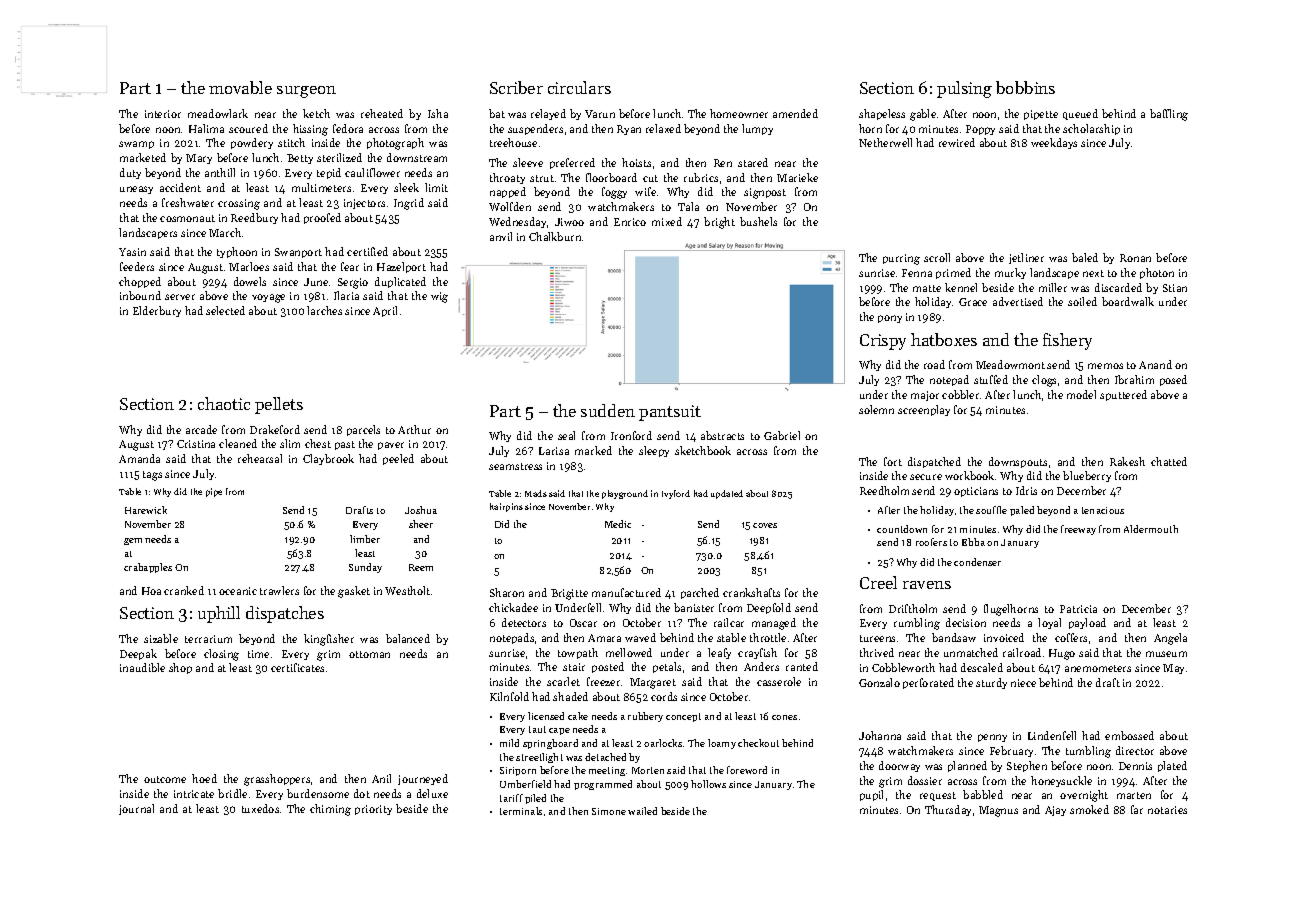  I want to click on tuxedos, so click(260, 808).
